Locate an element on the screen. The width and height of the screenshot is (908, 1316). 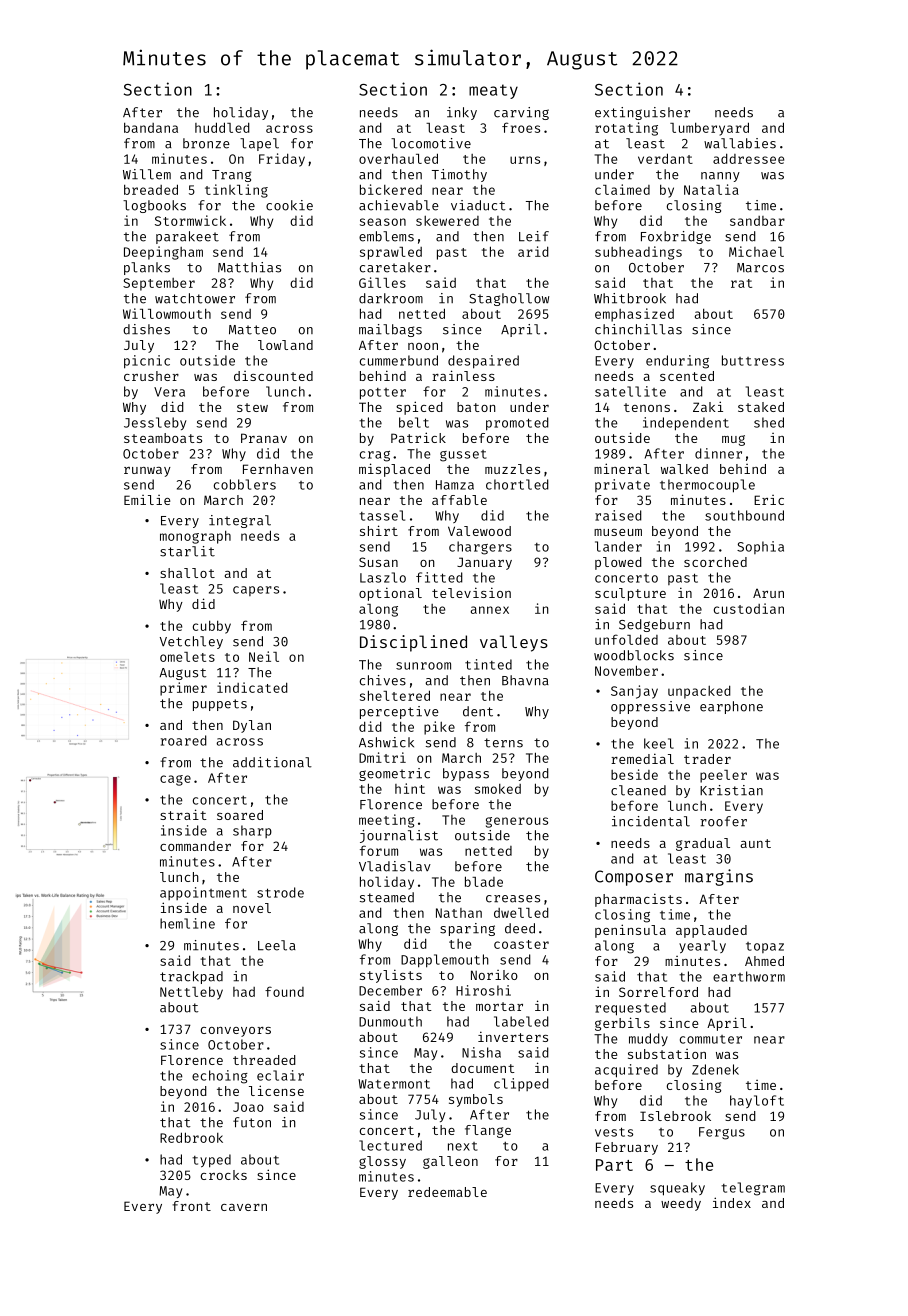
peeler is located at coordinates (723, 776).
